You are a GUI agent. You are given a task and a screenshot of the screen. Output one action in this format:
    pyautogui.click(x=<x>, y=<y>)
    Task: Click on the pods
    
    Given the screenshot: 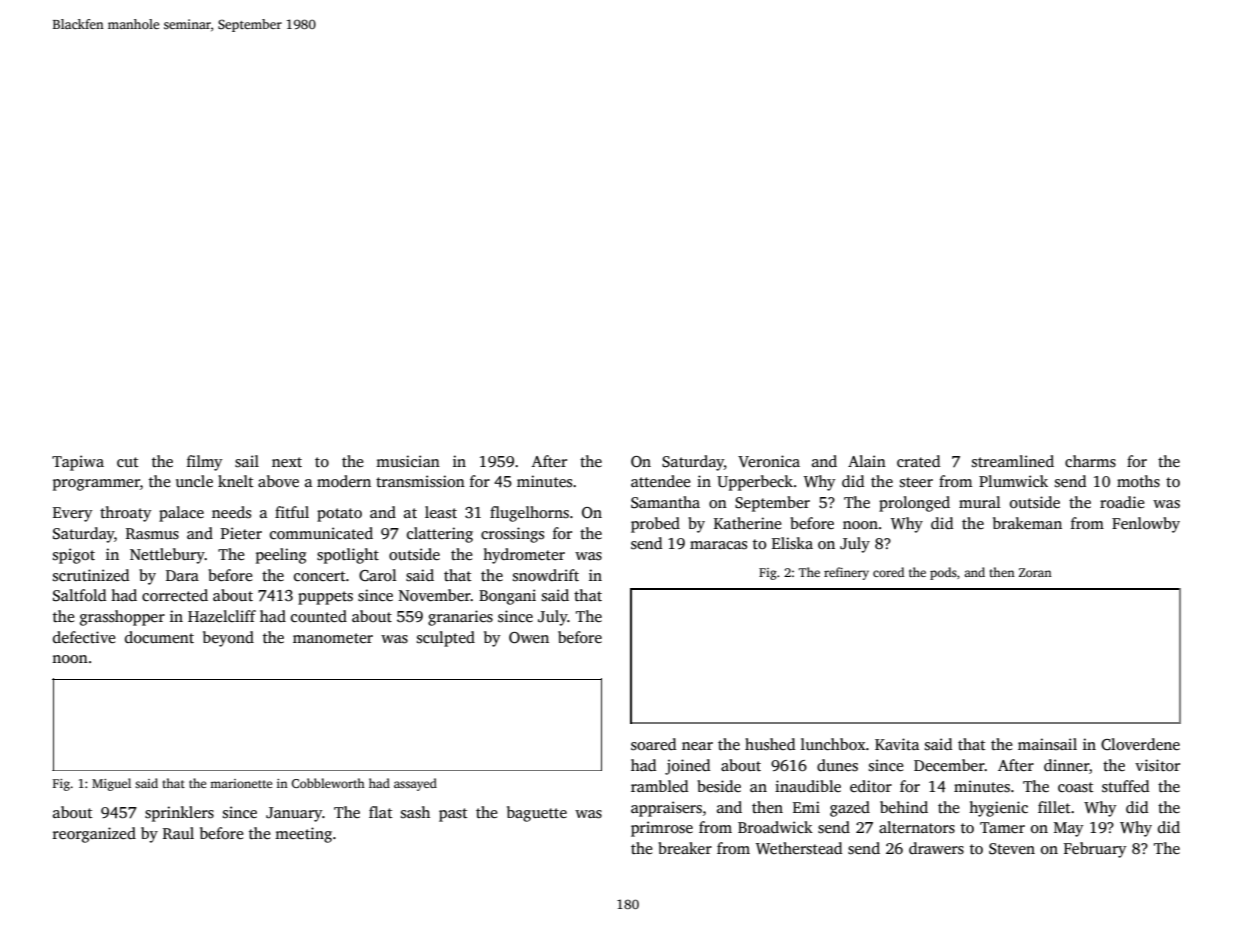 What is the action you would take?
    pyautogui.click(x=943, y=573)
